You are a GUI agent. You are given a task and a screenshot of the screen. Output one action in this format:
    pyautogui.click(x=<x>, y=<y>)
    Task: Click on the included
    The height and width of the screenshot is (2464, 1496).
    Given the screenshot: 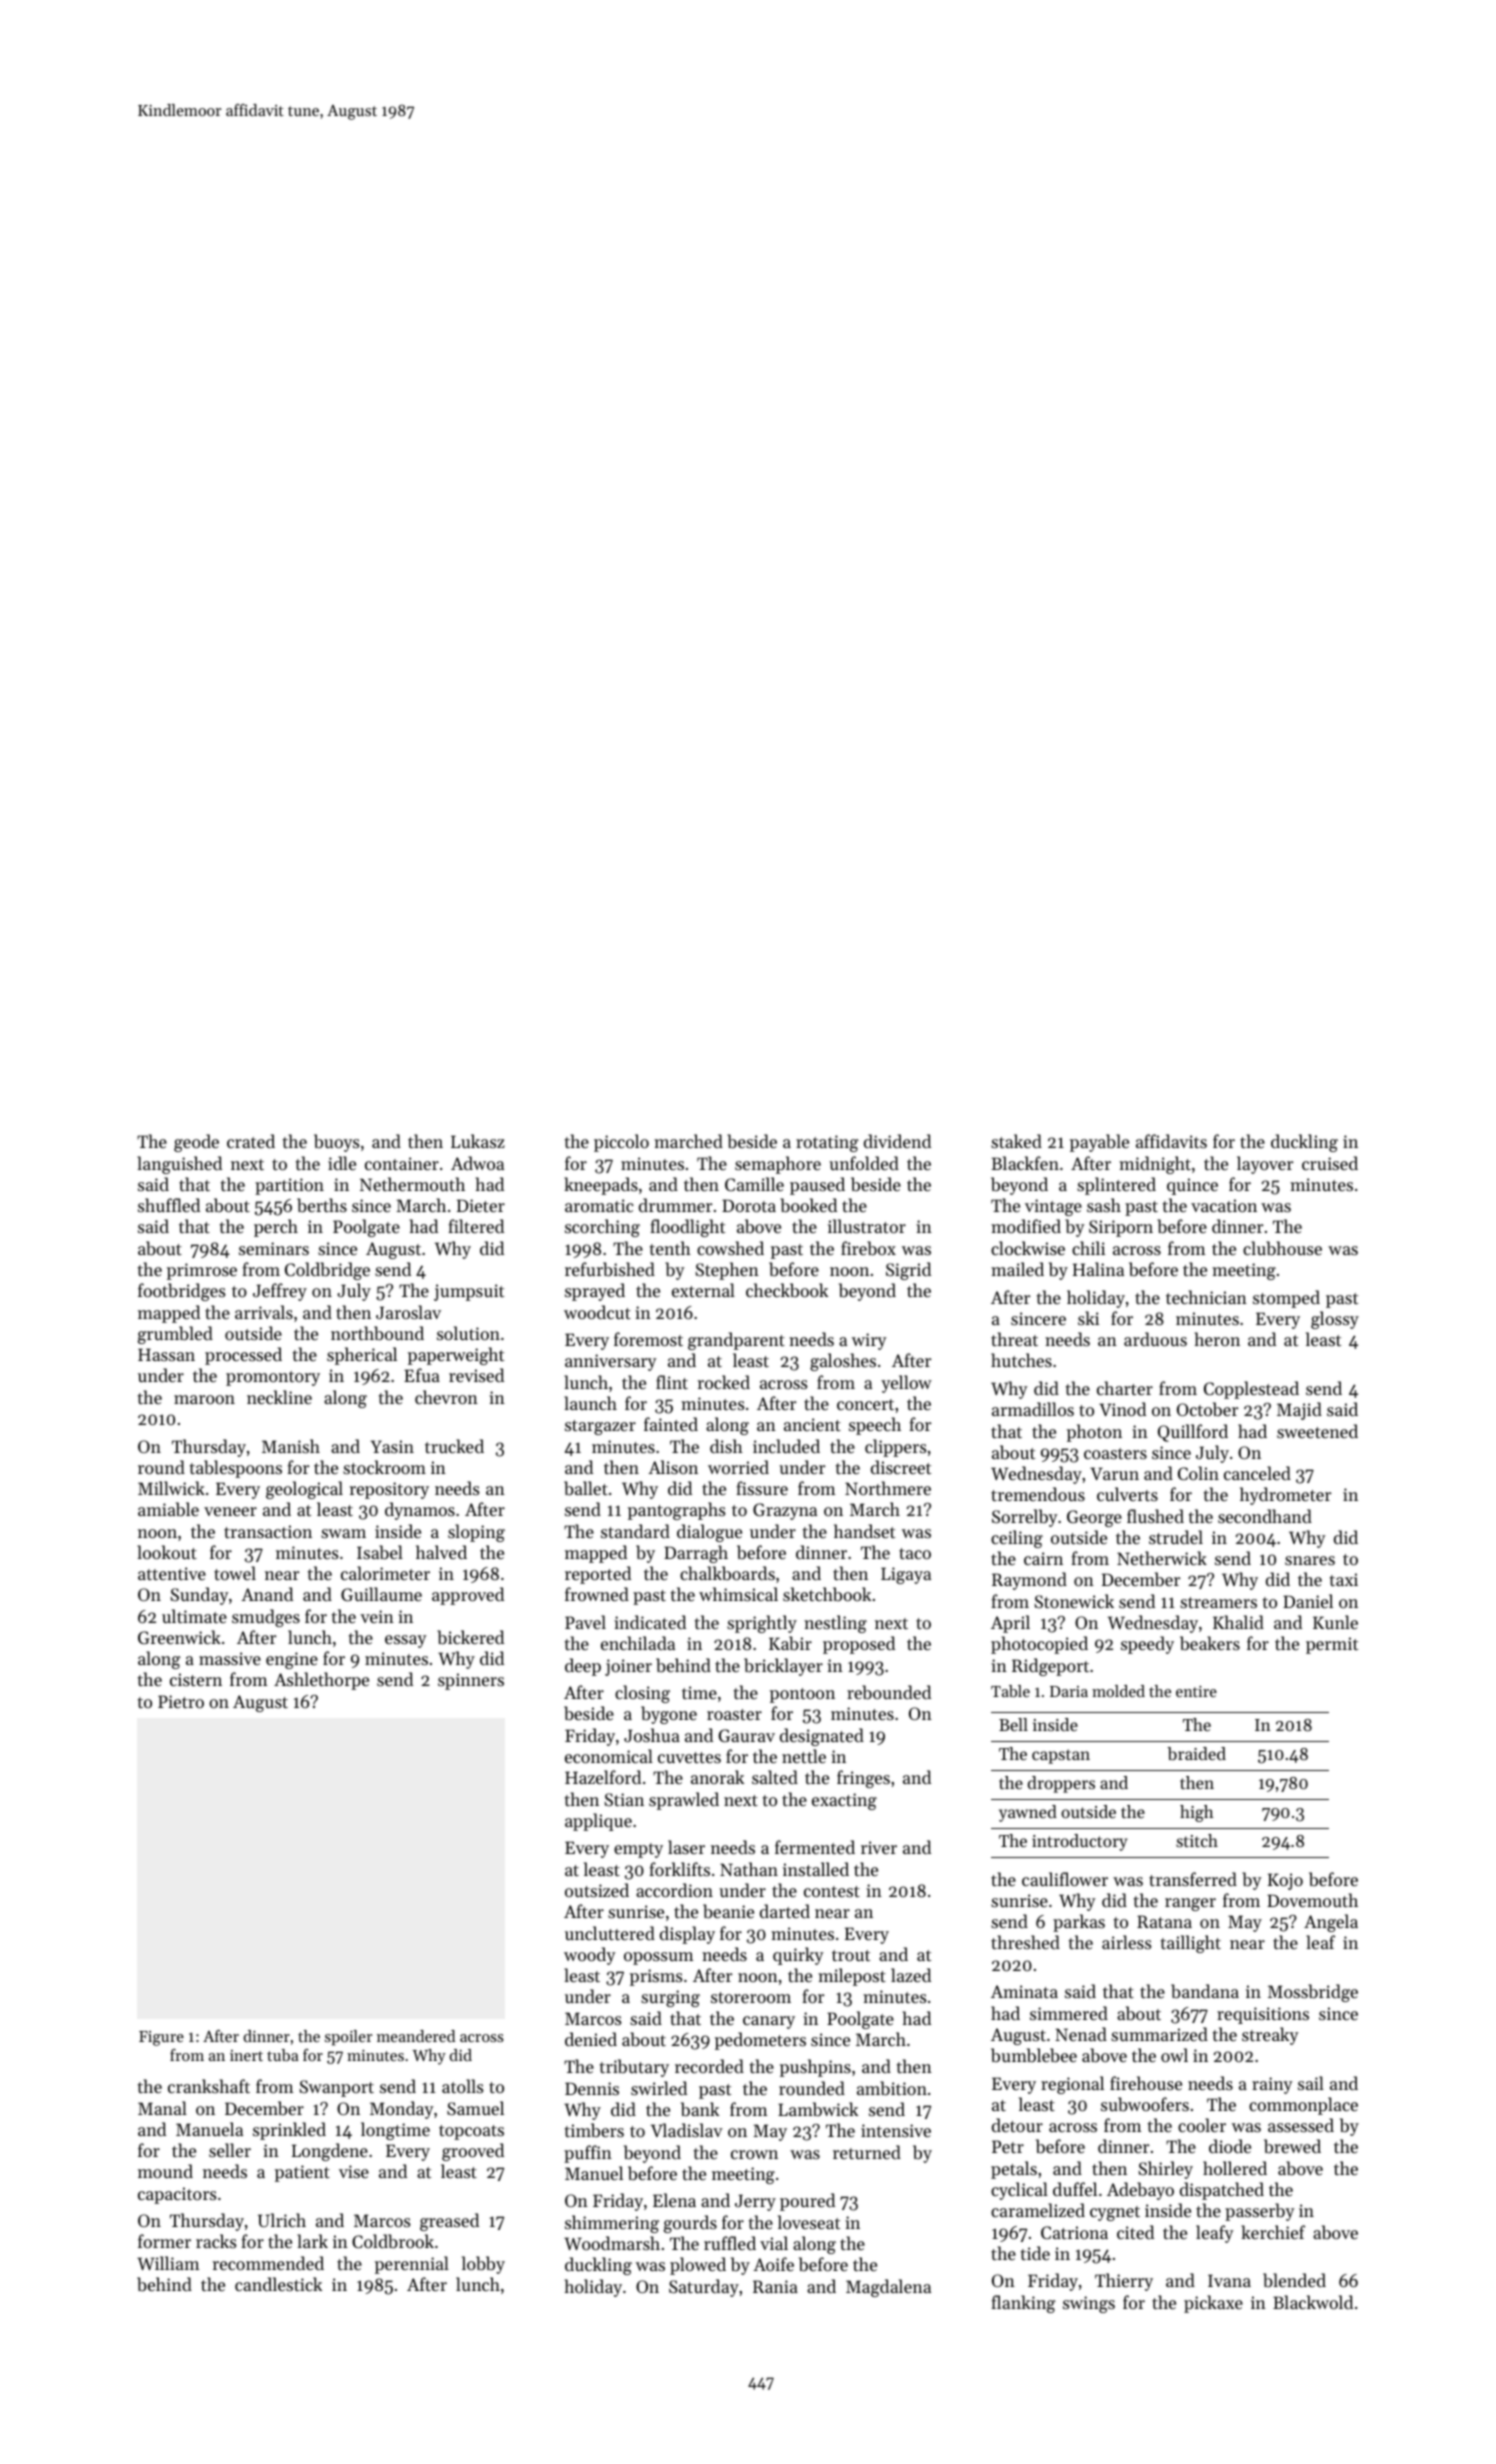 What is the action you would take?
    pyautogui.click(x=786, y=1446)
